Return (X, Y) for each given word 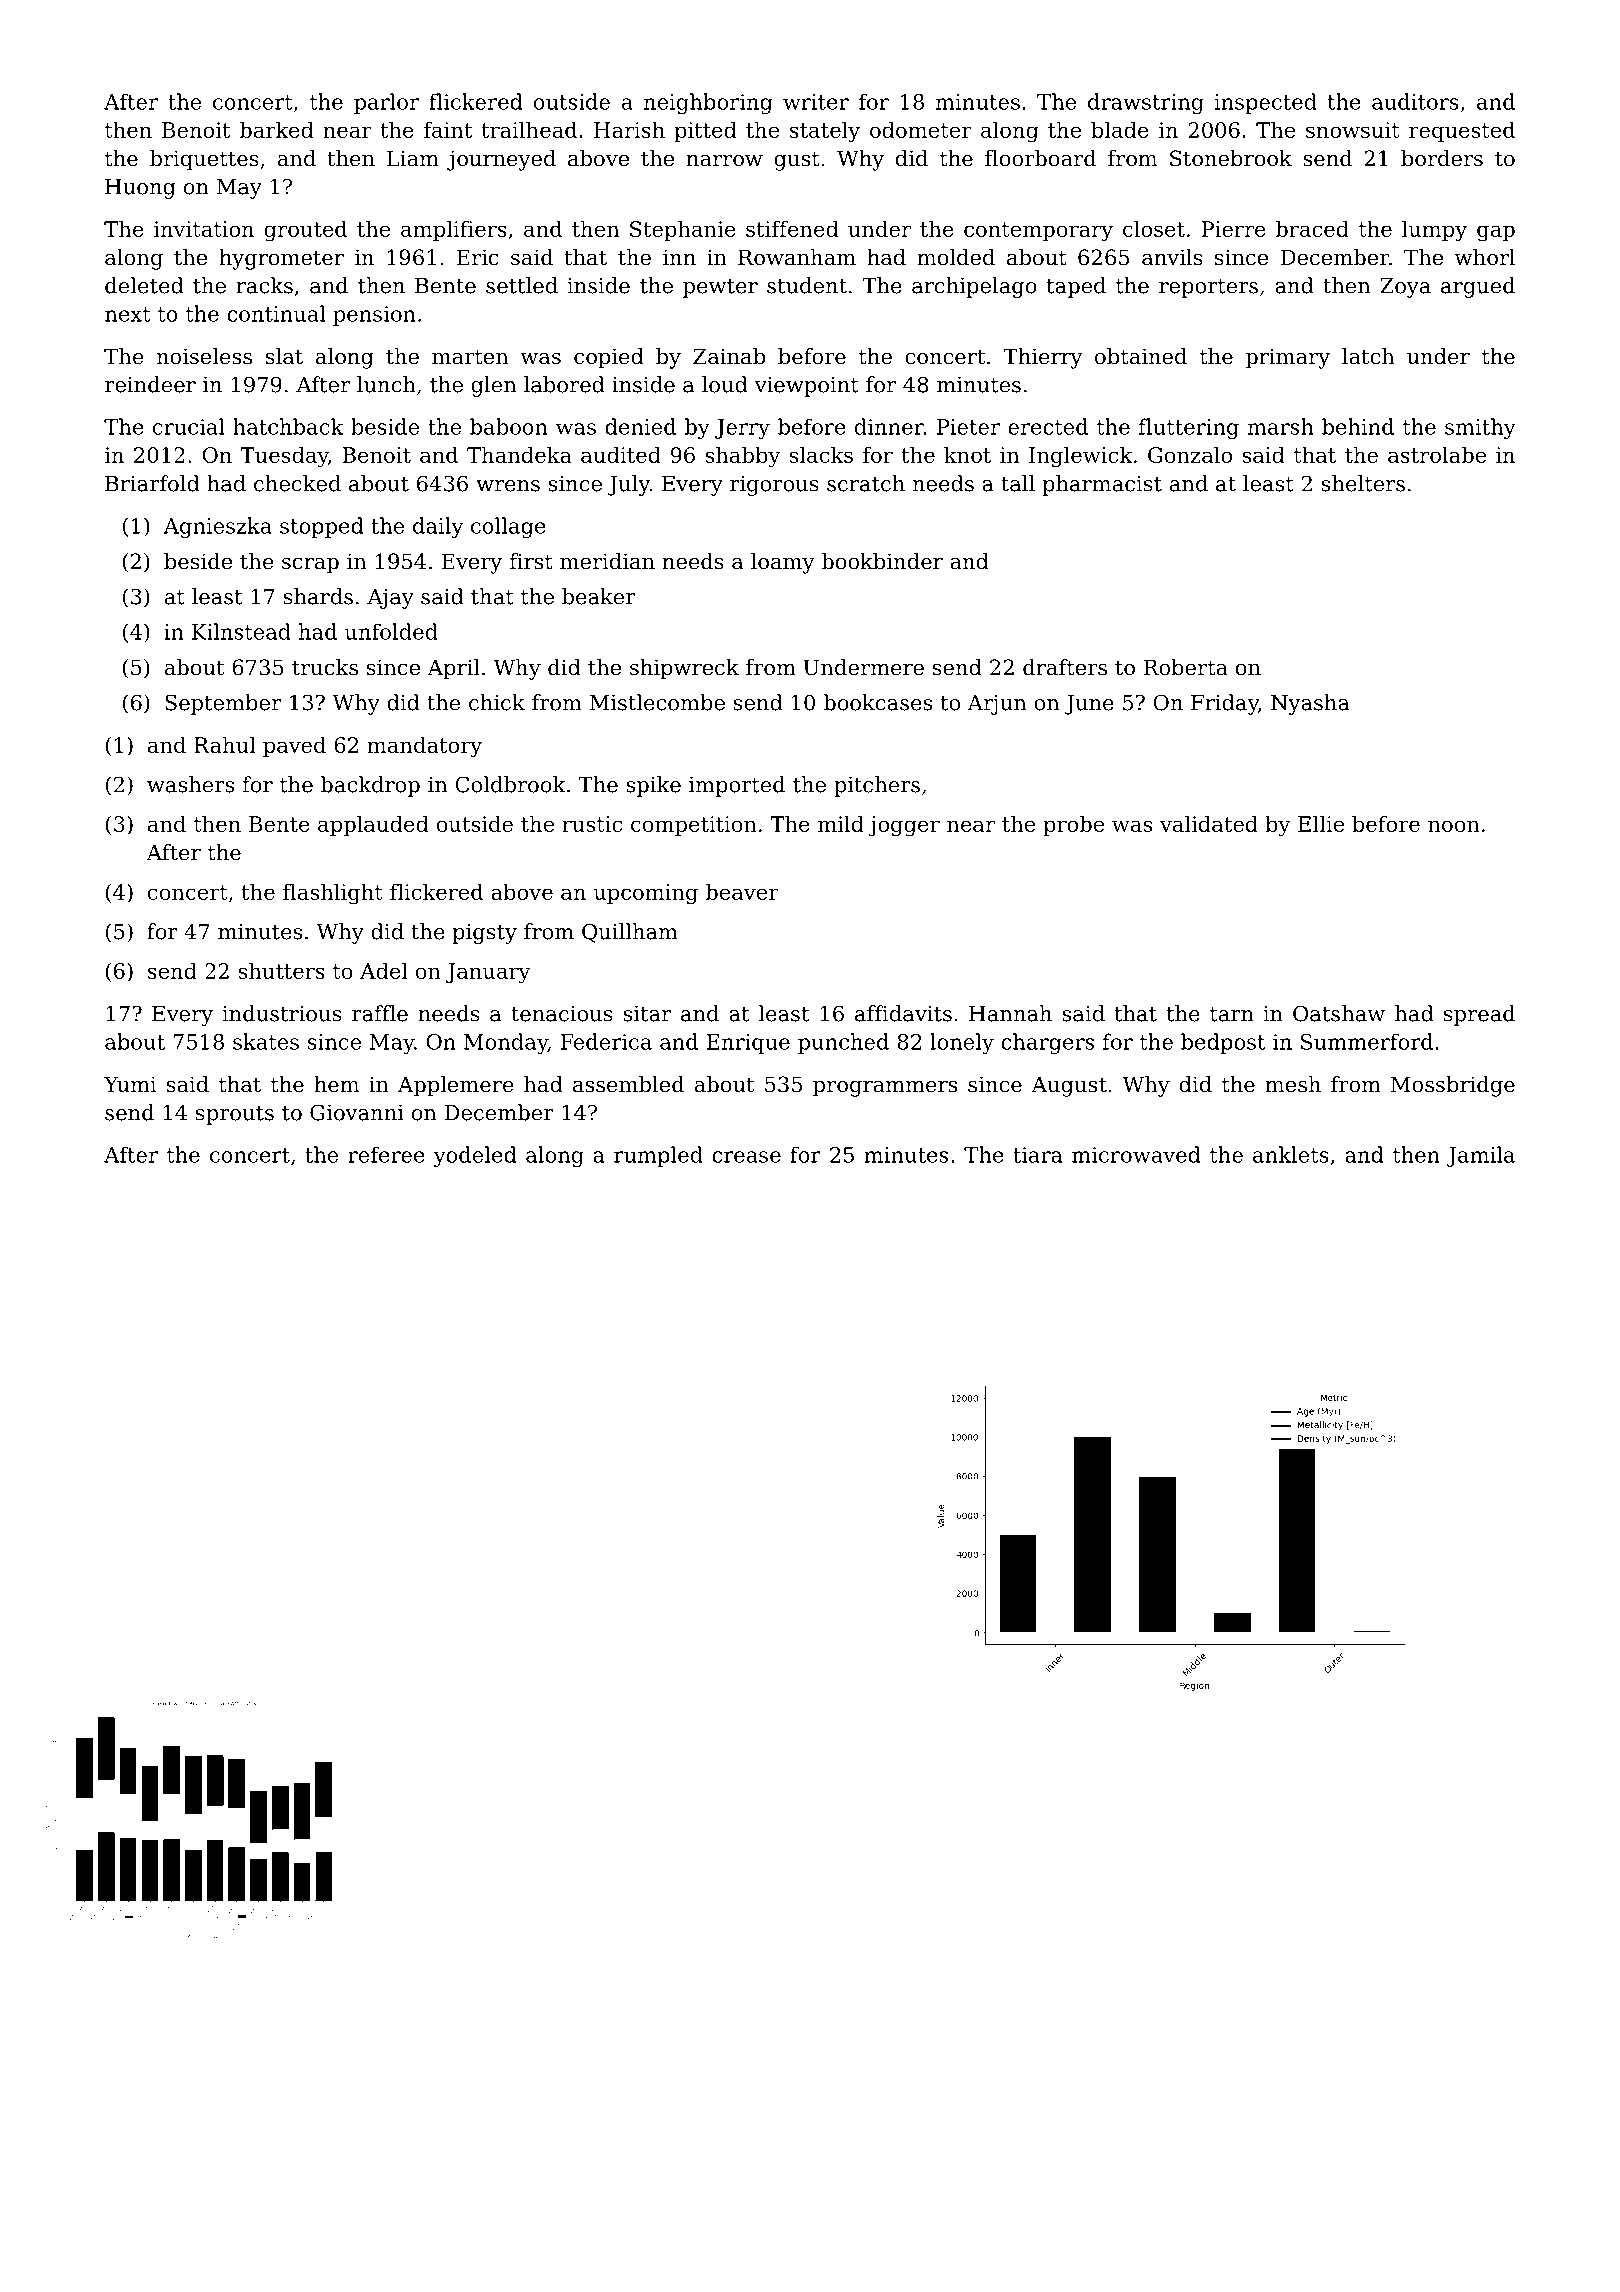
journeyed (501, 160)
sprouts (235, 1115)
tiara (1038, 1155)
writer (816, 102)
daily (438, 527)
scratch (866, 483)
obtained (1141, 356)
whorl (1485, 257)
